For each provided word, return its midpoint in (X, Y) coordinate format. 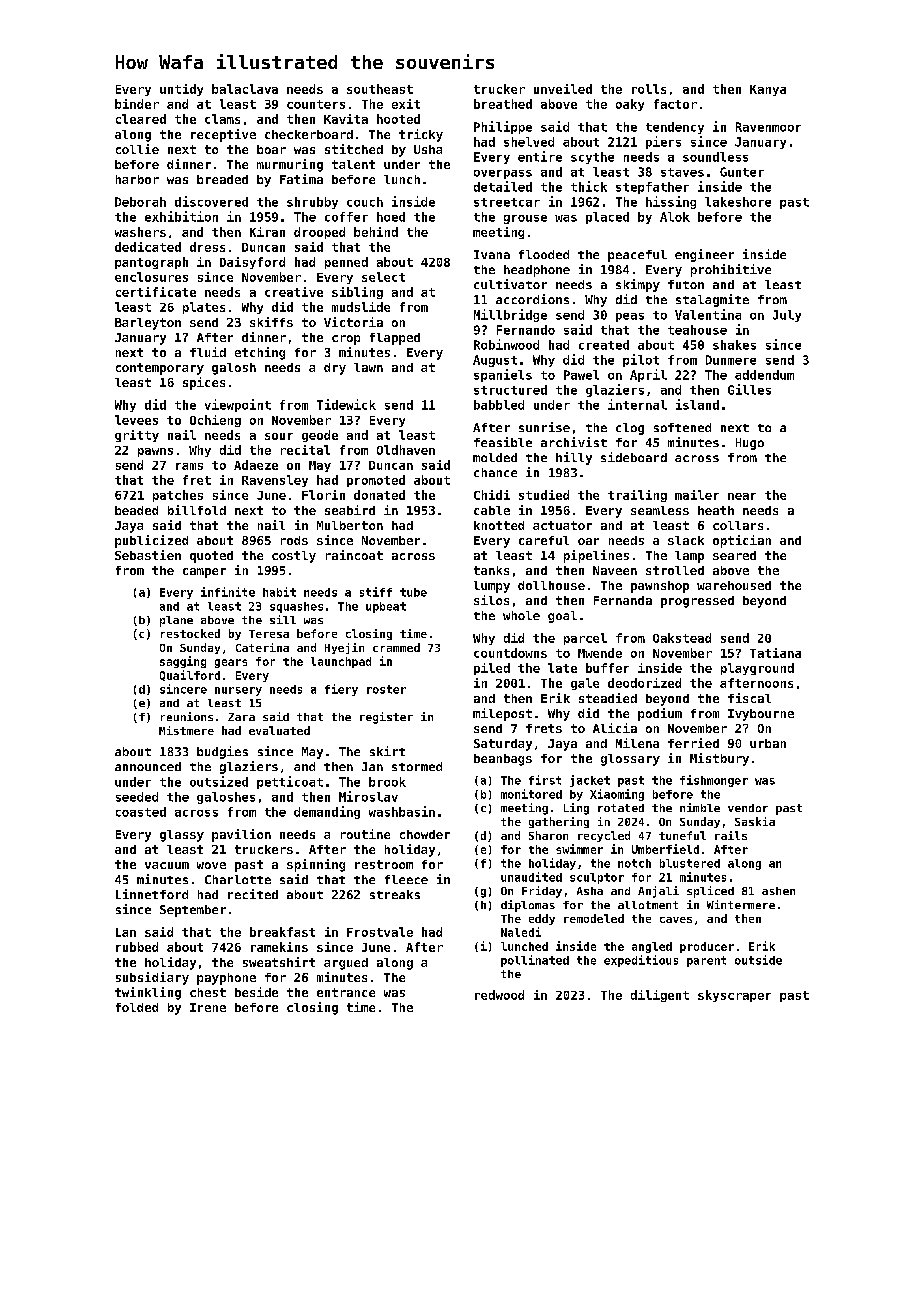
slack (686, 540)
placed (607, 218)
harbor (137, 179)
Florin (323, 495)
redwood (499, 995)
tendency (675, 128)
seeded (137, 797)
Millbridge (510, 315)
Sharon (548, 835)
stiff (376, 592)
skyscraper (734, 996)
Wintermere (741, 904)
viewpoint (238, 405)
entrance (346, 992)
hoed (391, 217)
